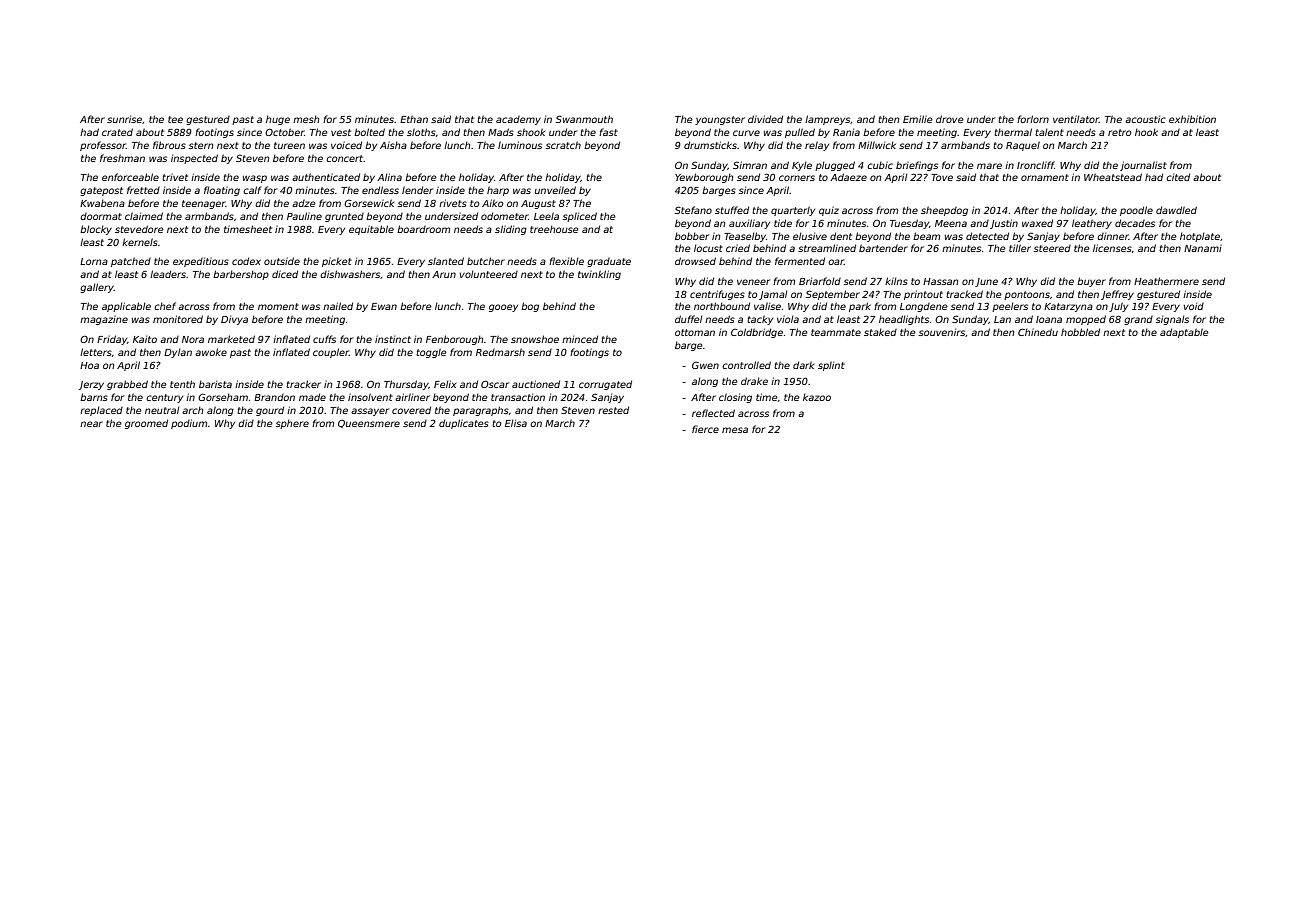 This image has width=1308, height=924. What do you see at coordinates (516, 423) in the image?
I see `Elisa` at bounding box center [516, 423].
